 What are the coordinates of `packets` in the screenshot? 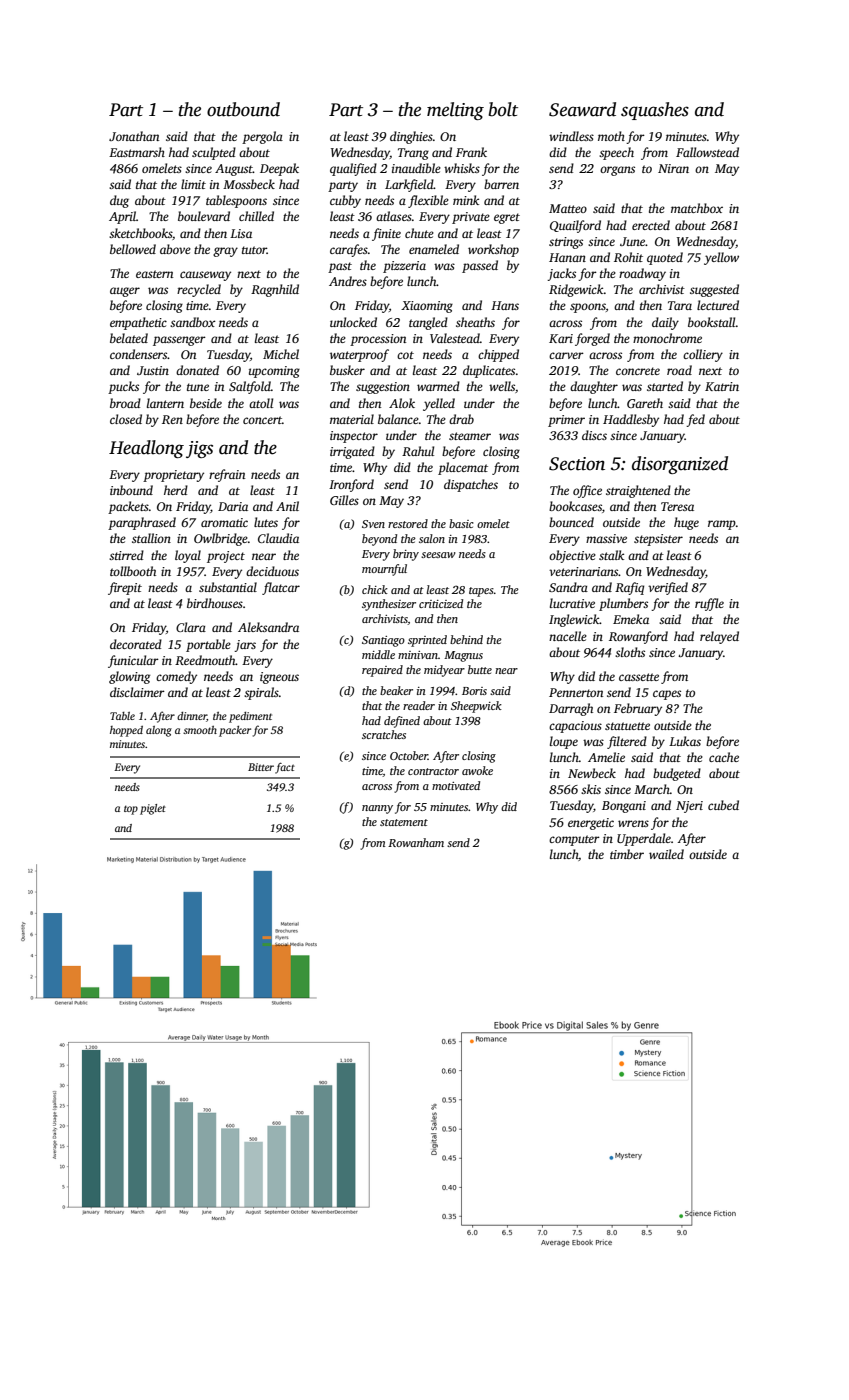 It's located at (128, 507).
